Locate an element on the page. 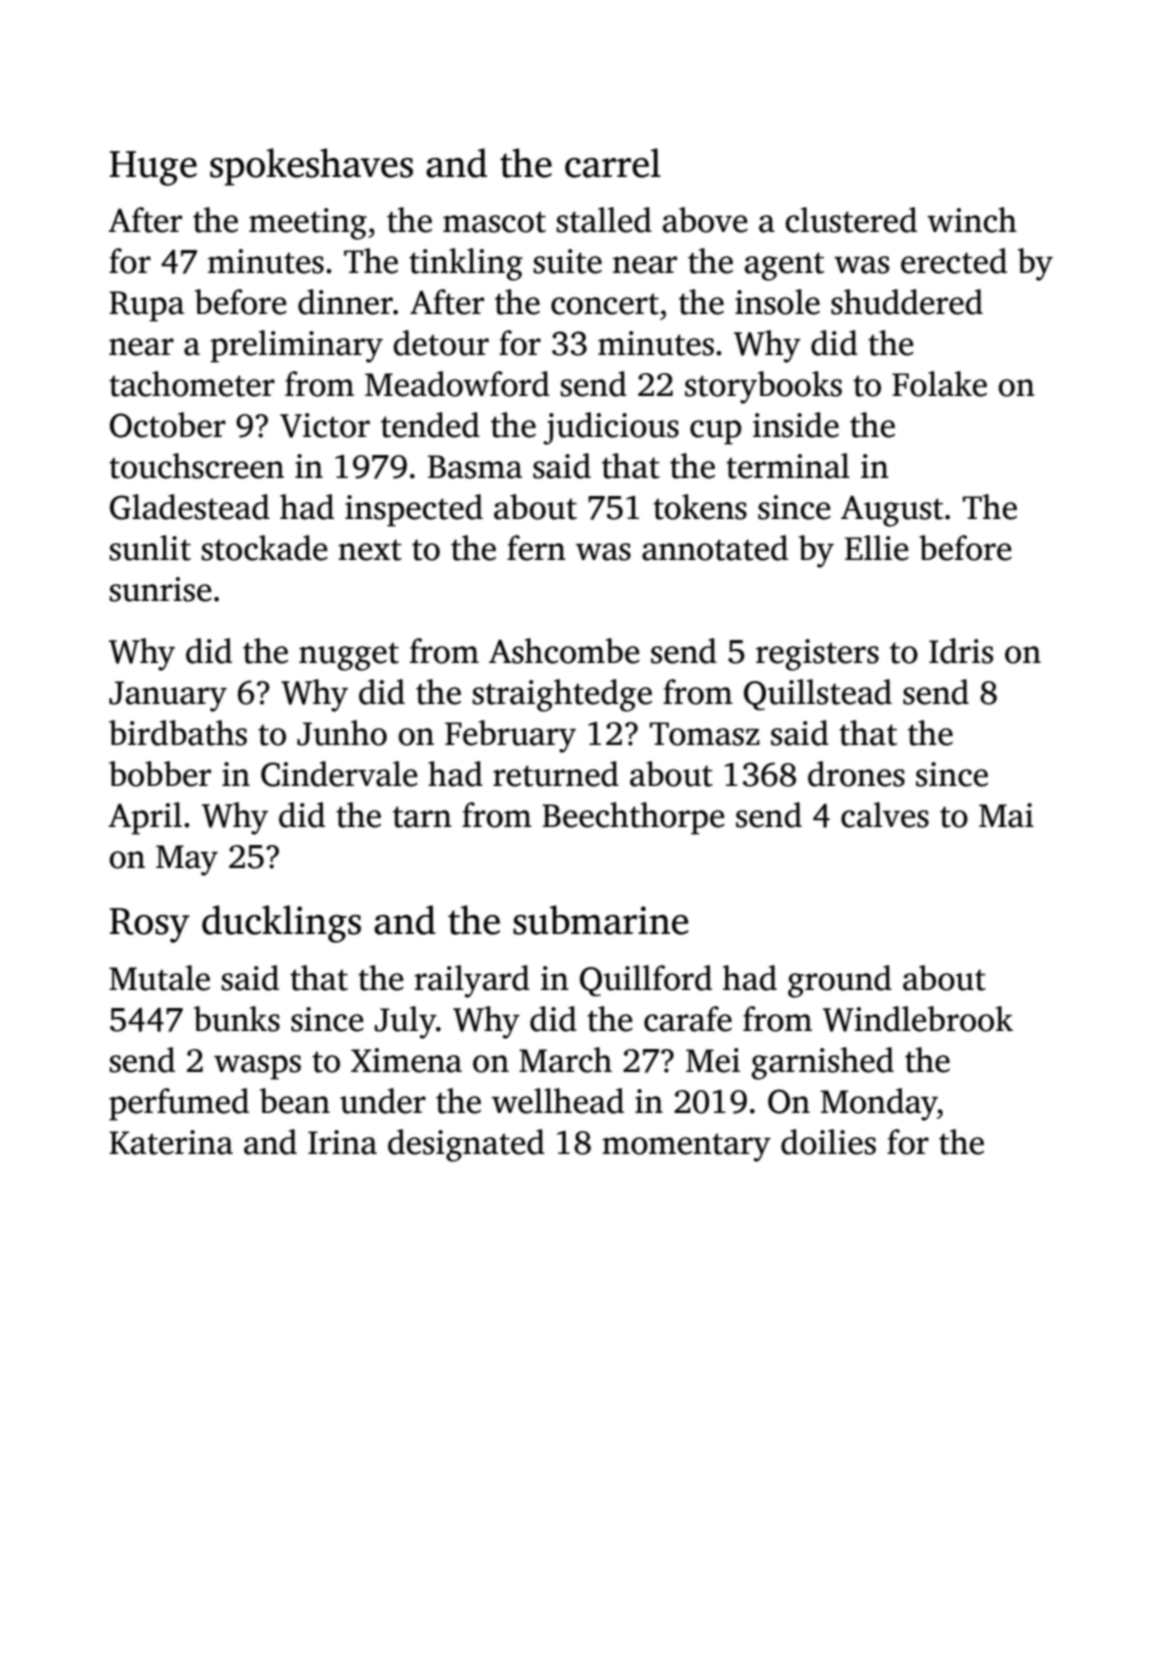  Huge is located at coordinates (153, 168).
